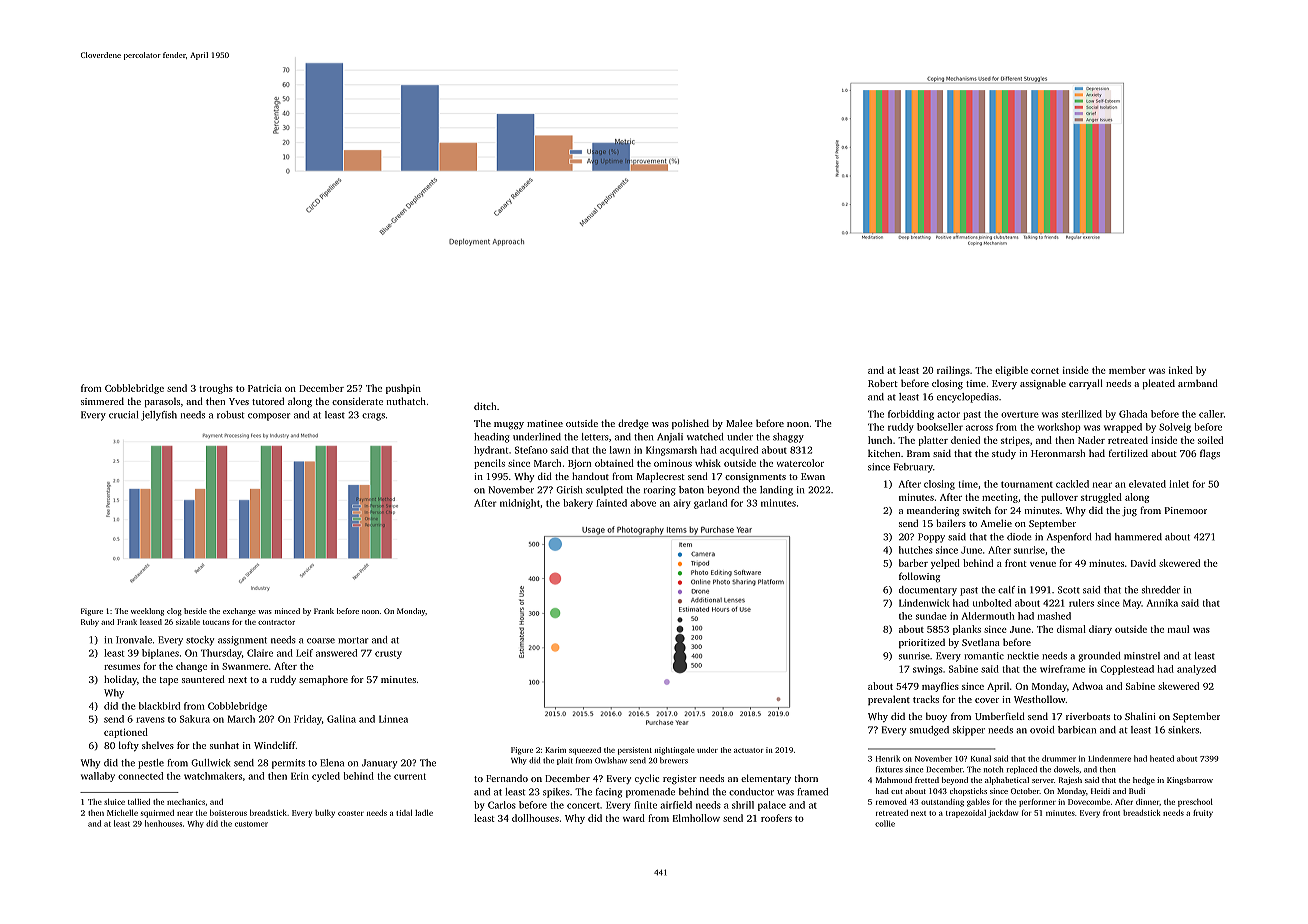  What do you see at coordinates (911, 415) in the screenshot?
I see `forbidding` at bounding box center [911, 415].
